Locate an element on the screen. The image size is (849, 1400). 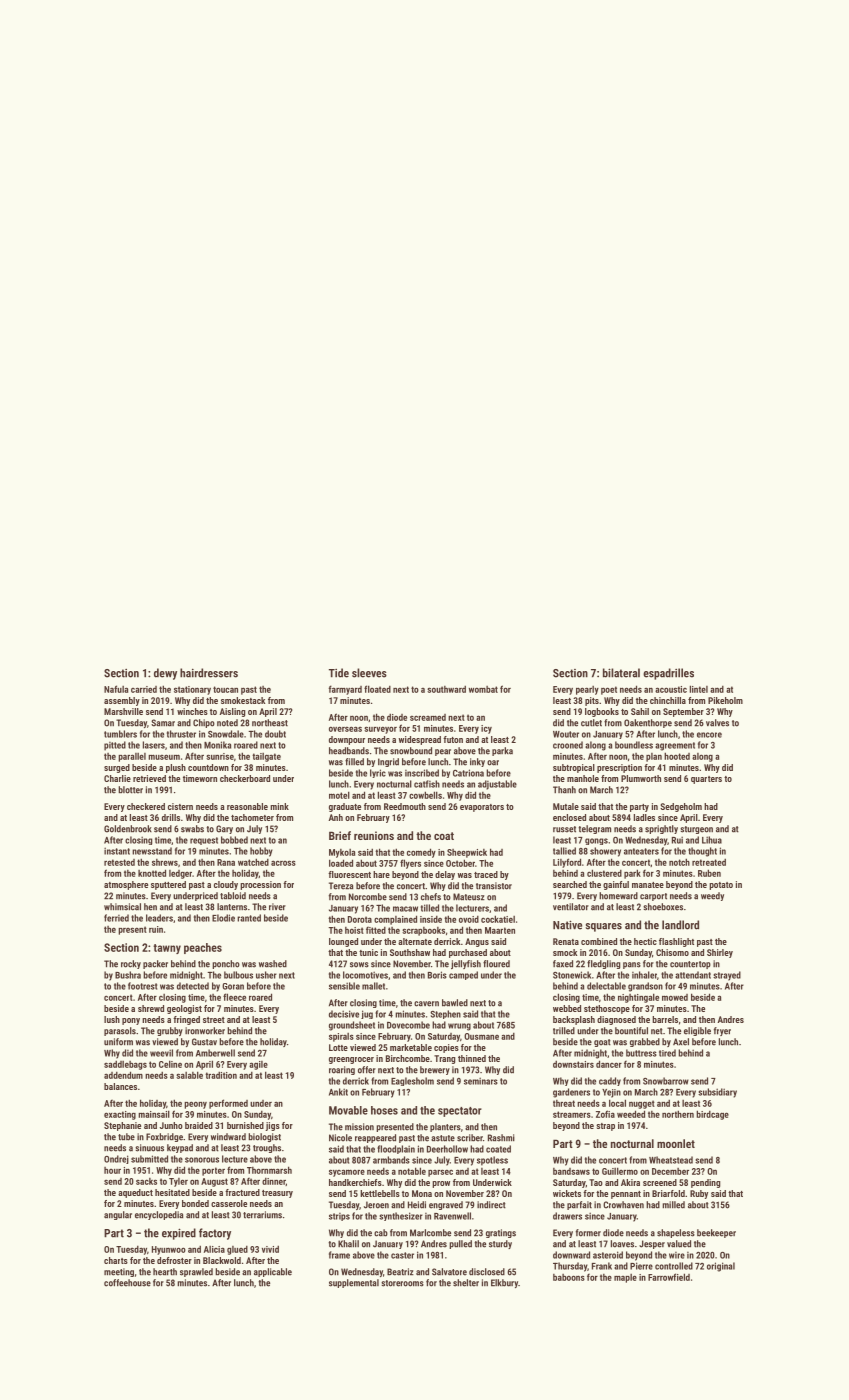
farmyard is located at coordinates (345, 690).
